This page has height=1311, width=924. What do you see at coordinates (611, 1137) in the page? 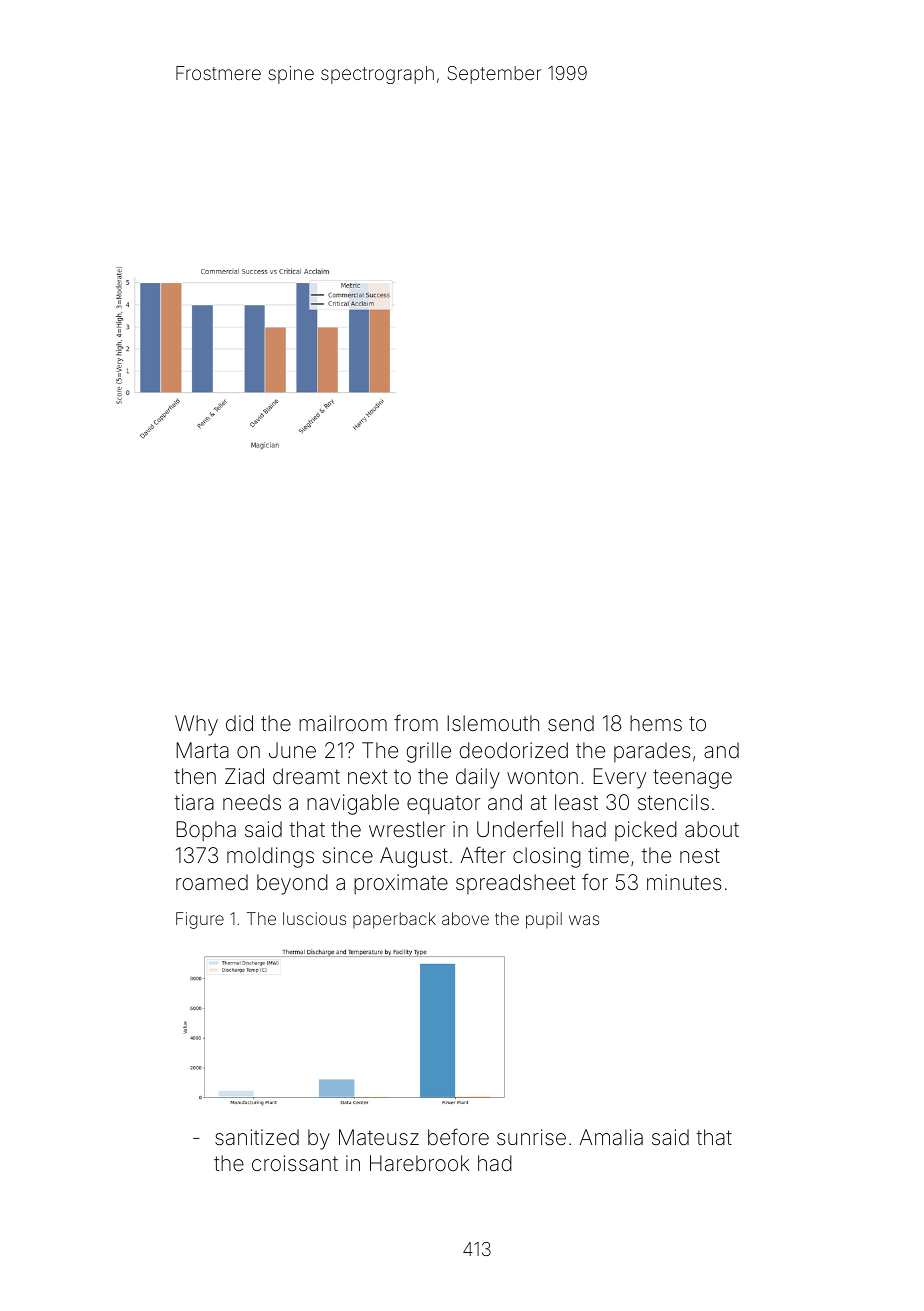
I see `Amalia` at bounding box center [611, 1137].
